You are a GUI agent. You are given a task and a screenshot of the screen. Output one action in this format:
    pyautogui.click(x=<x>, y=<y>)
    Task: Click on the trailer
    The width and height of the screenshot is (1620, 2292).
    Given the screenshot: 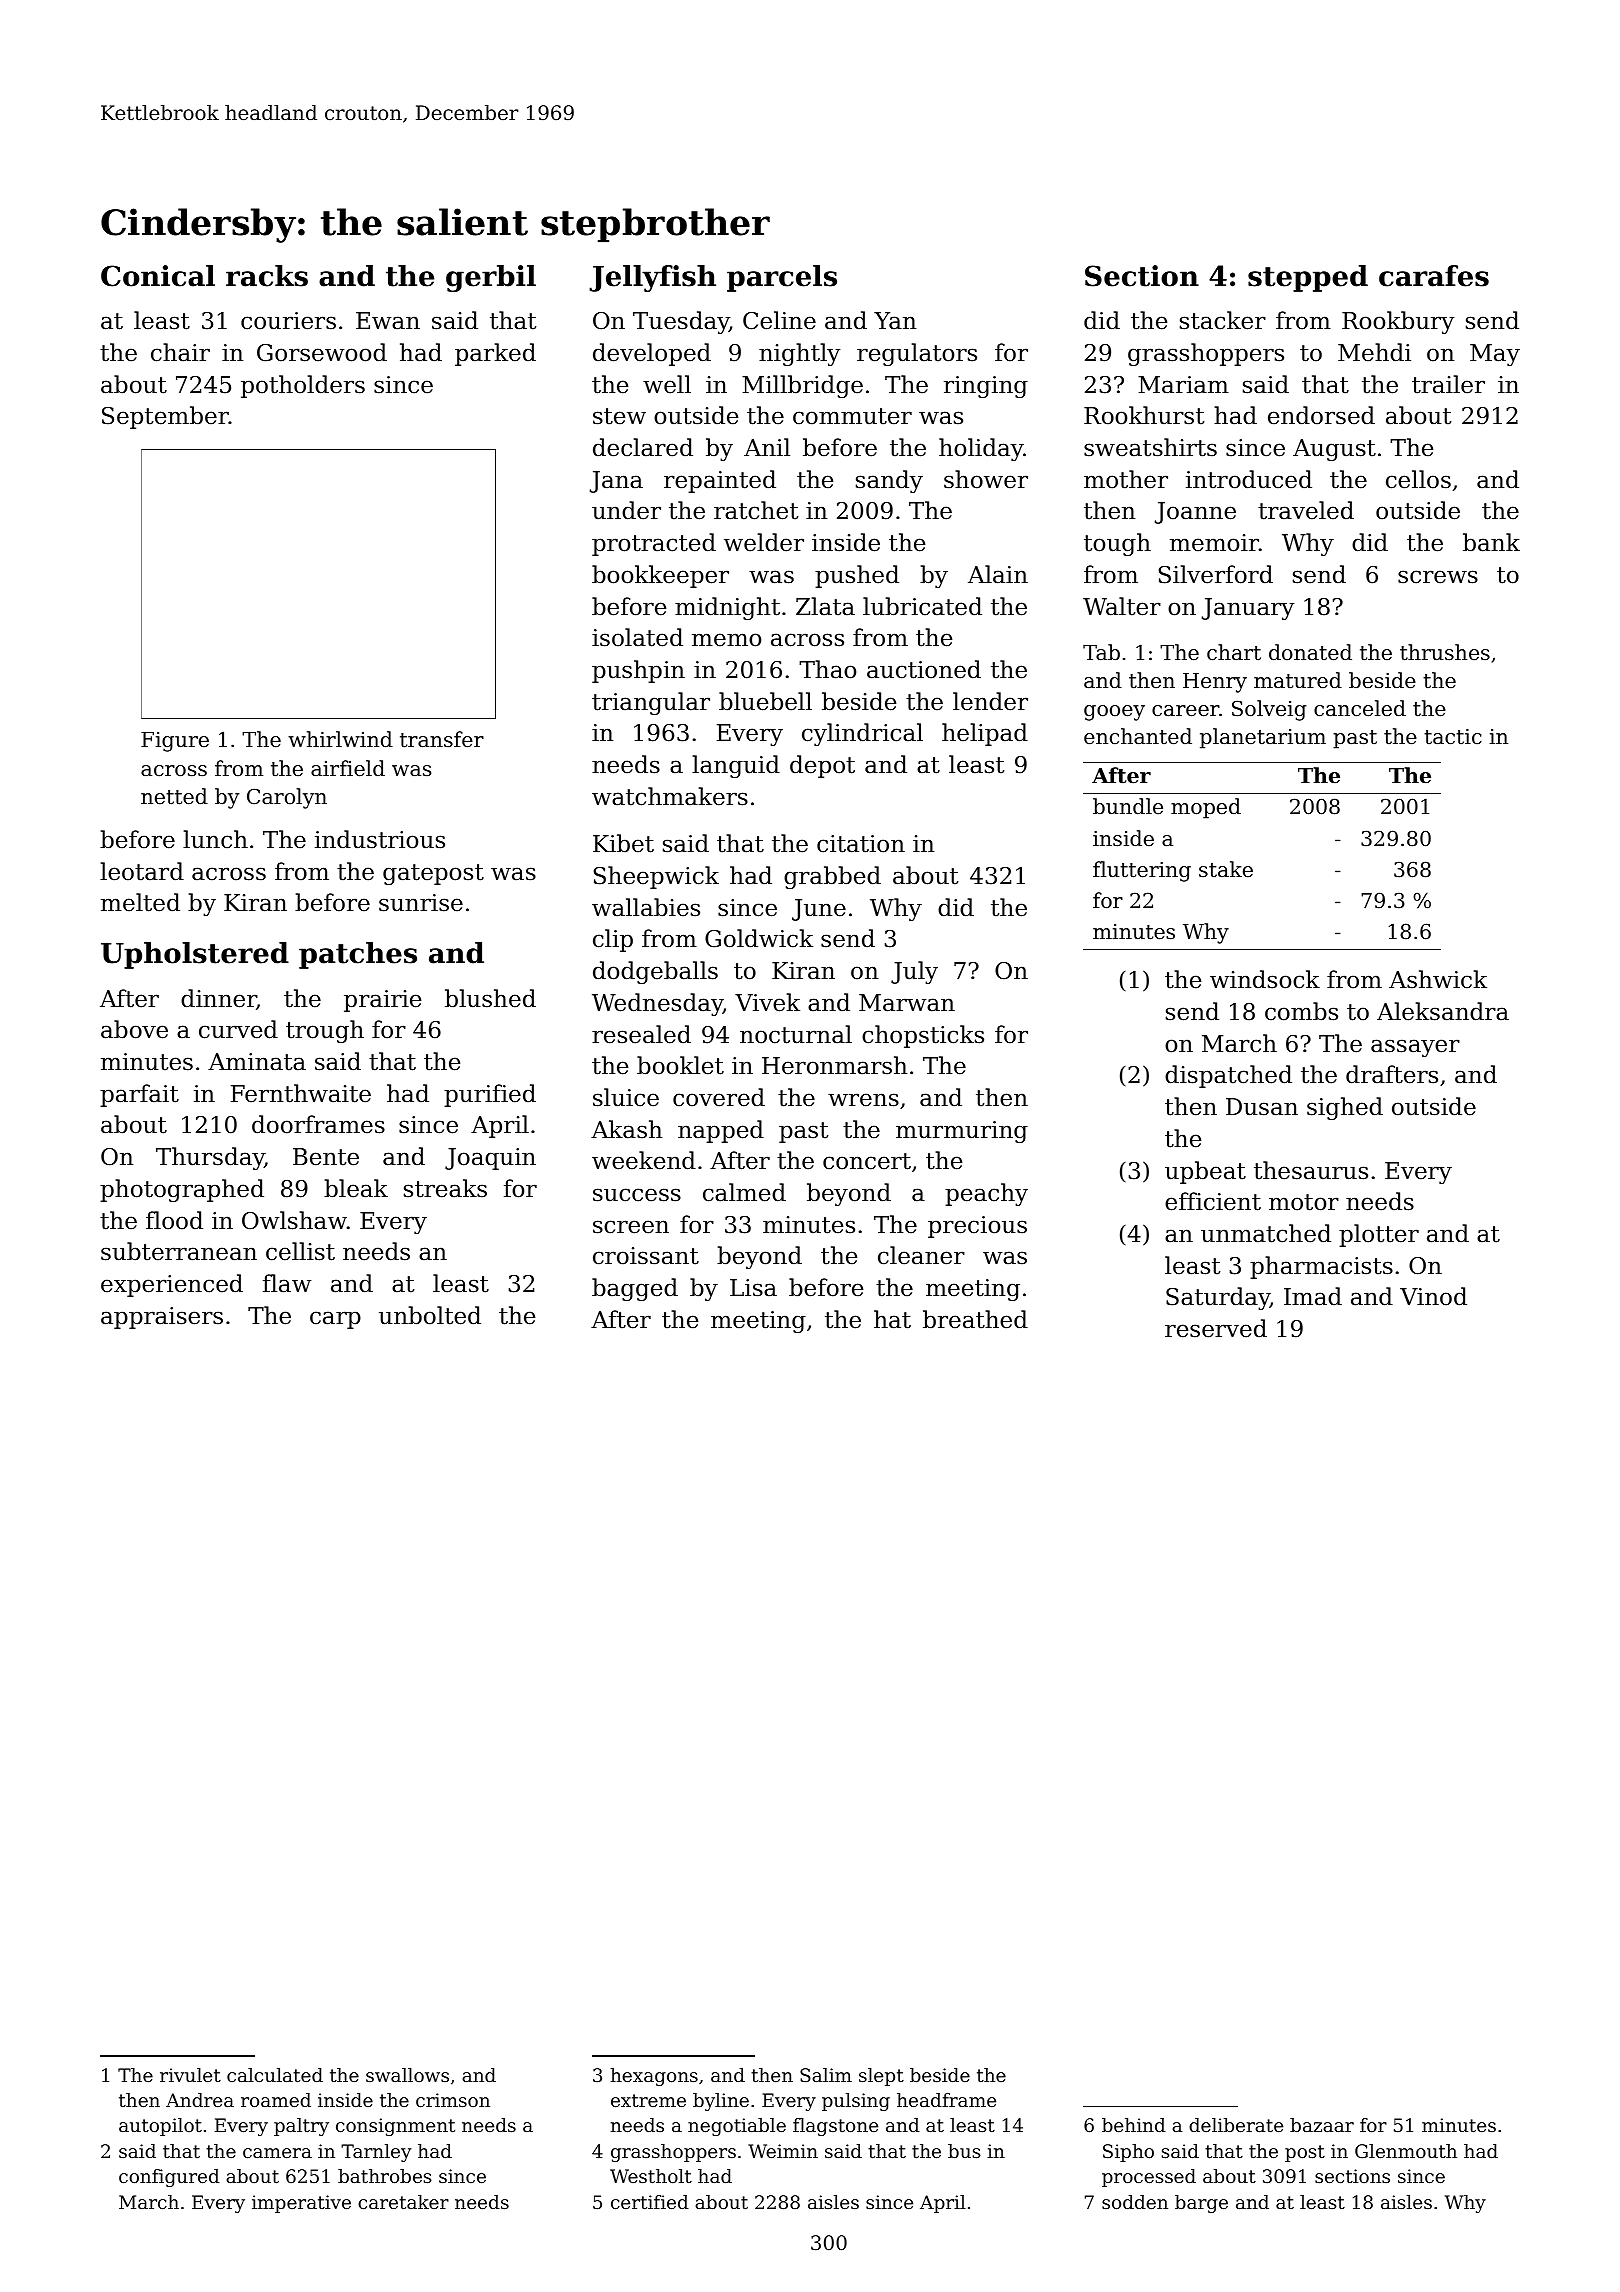 What is the action you would take?
    pyautogui.click(x=1448, y=384)
